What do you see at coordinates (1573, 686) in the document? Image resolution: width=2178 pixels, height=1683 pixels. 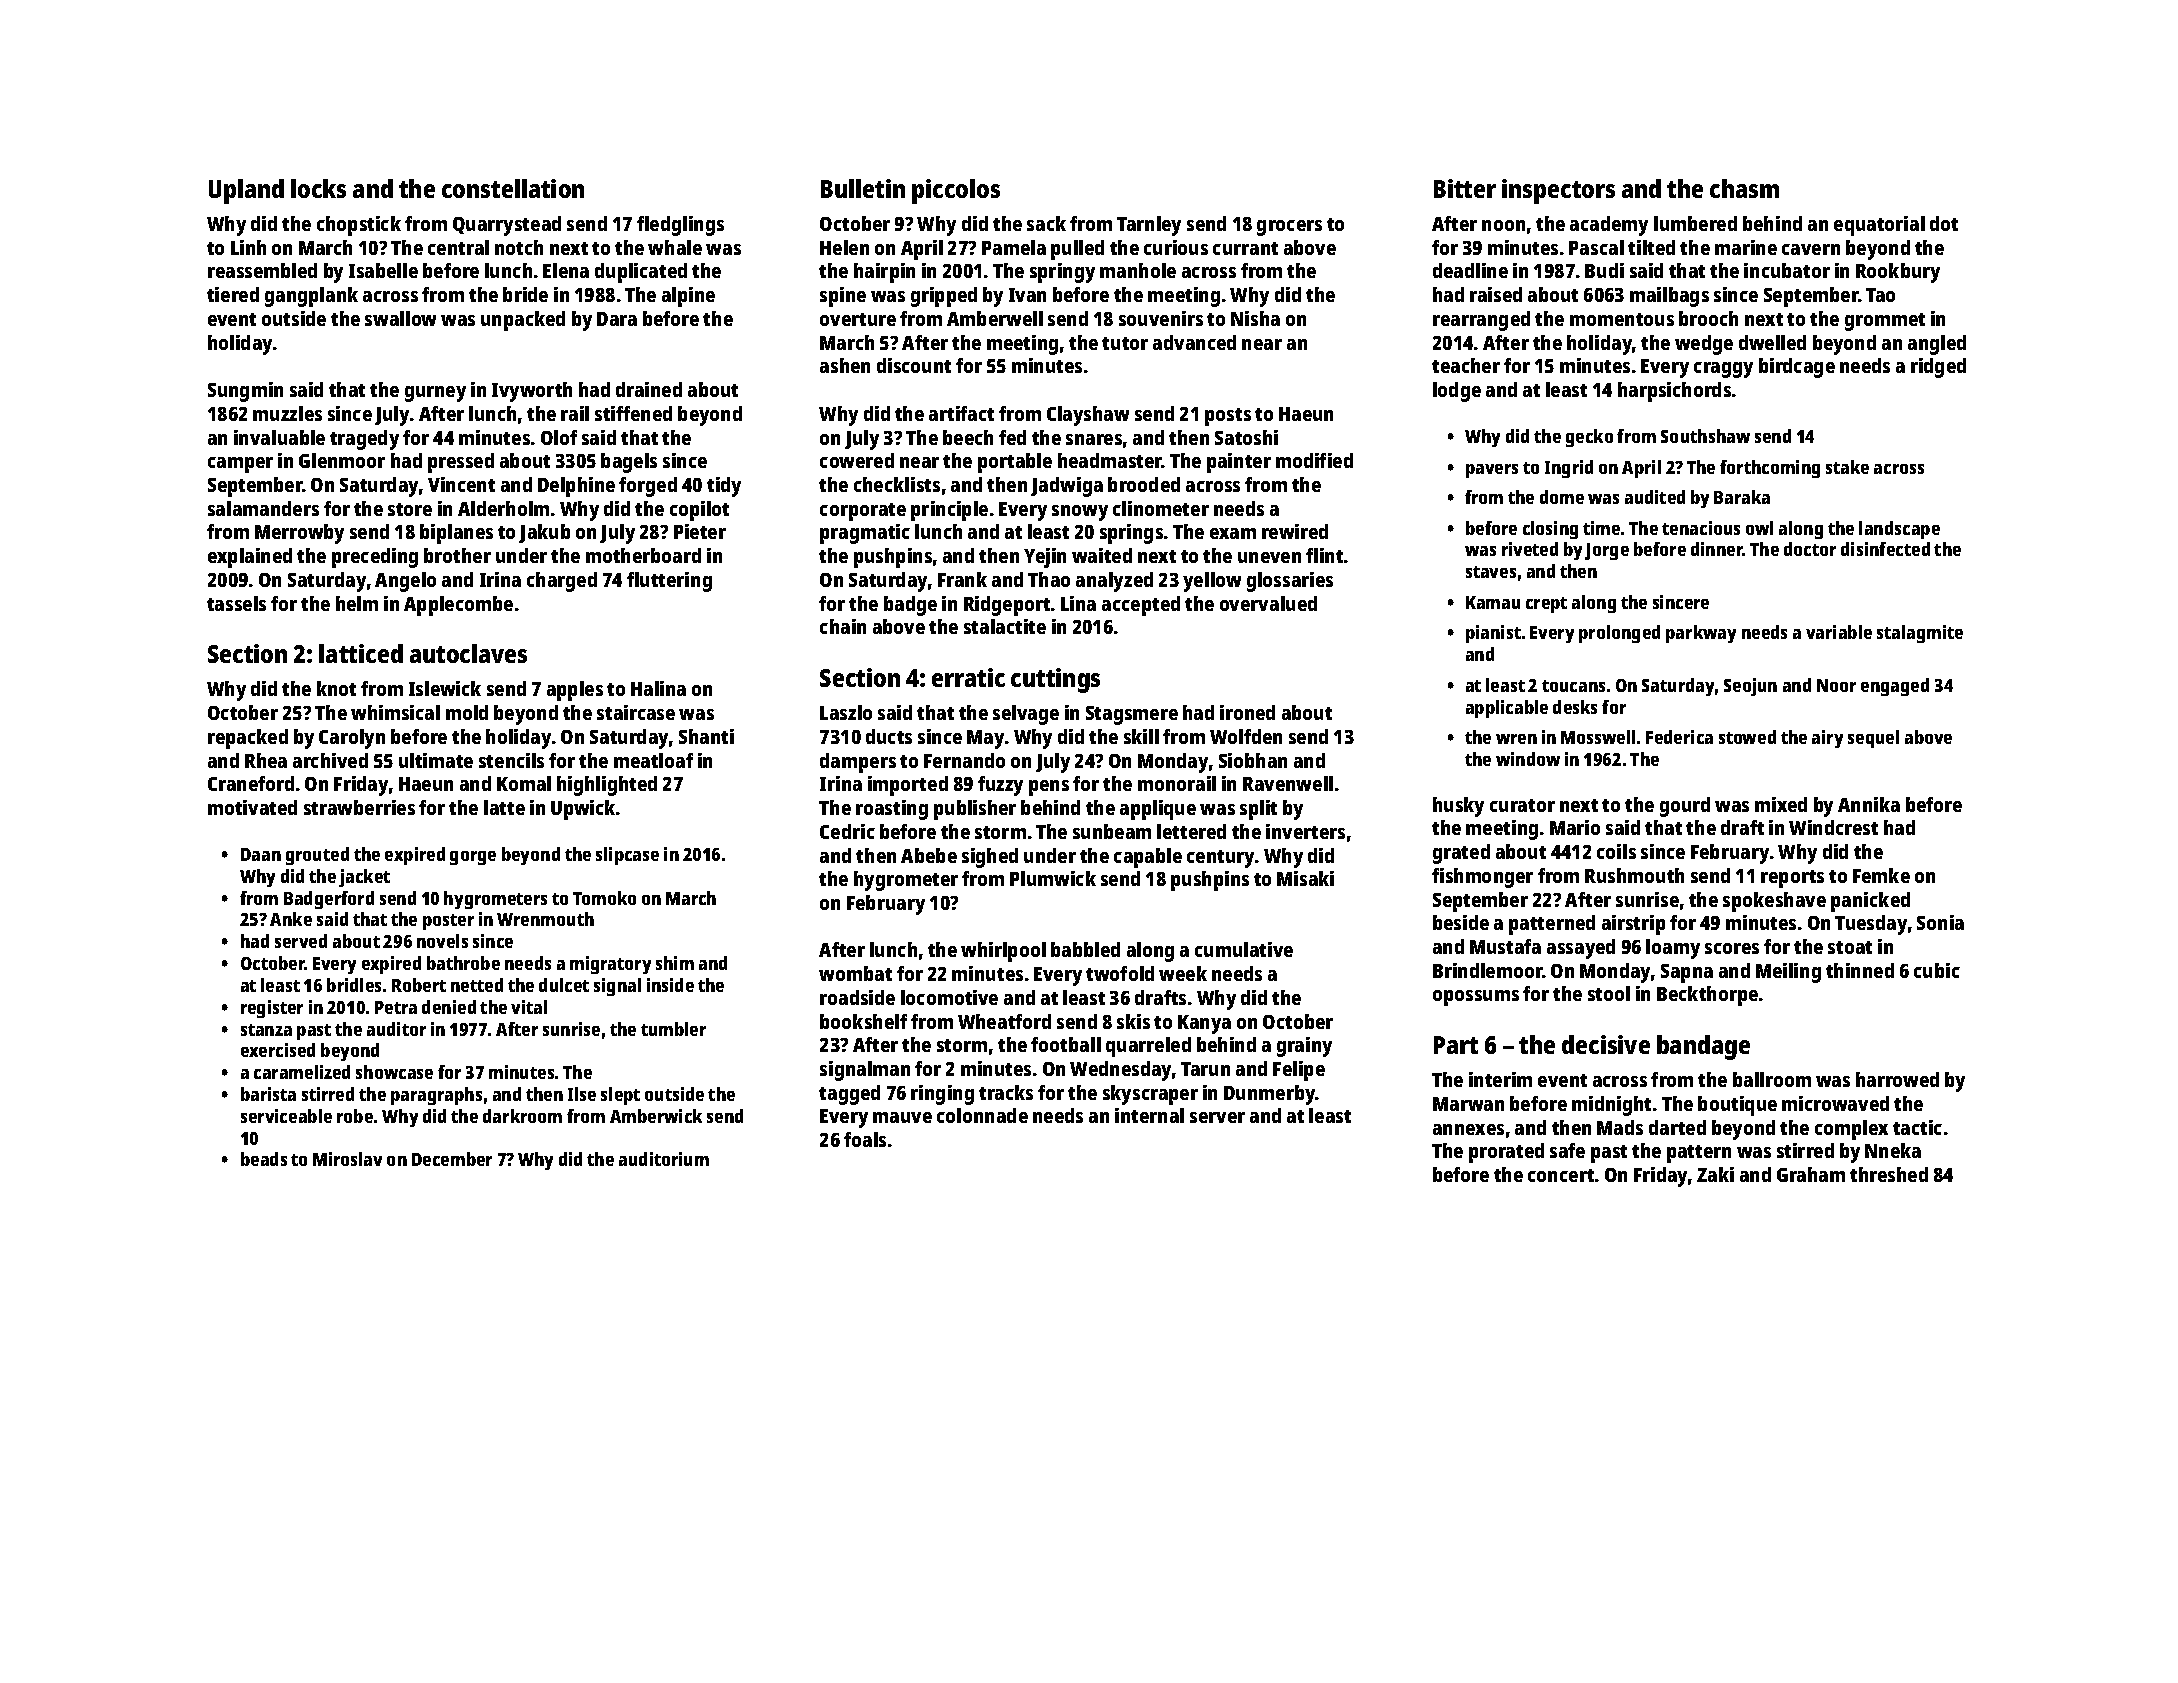 I see `toucans` at bounding box center [1573, 686].
